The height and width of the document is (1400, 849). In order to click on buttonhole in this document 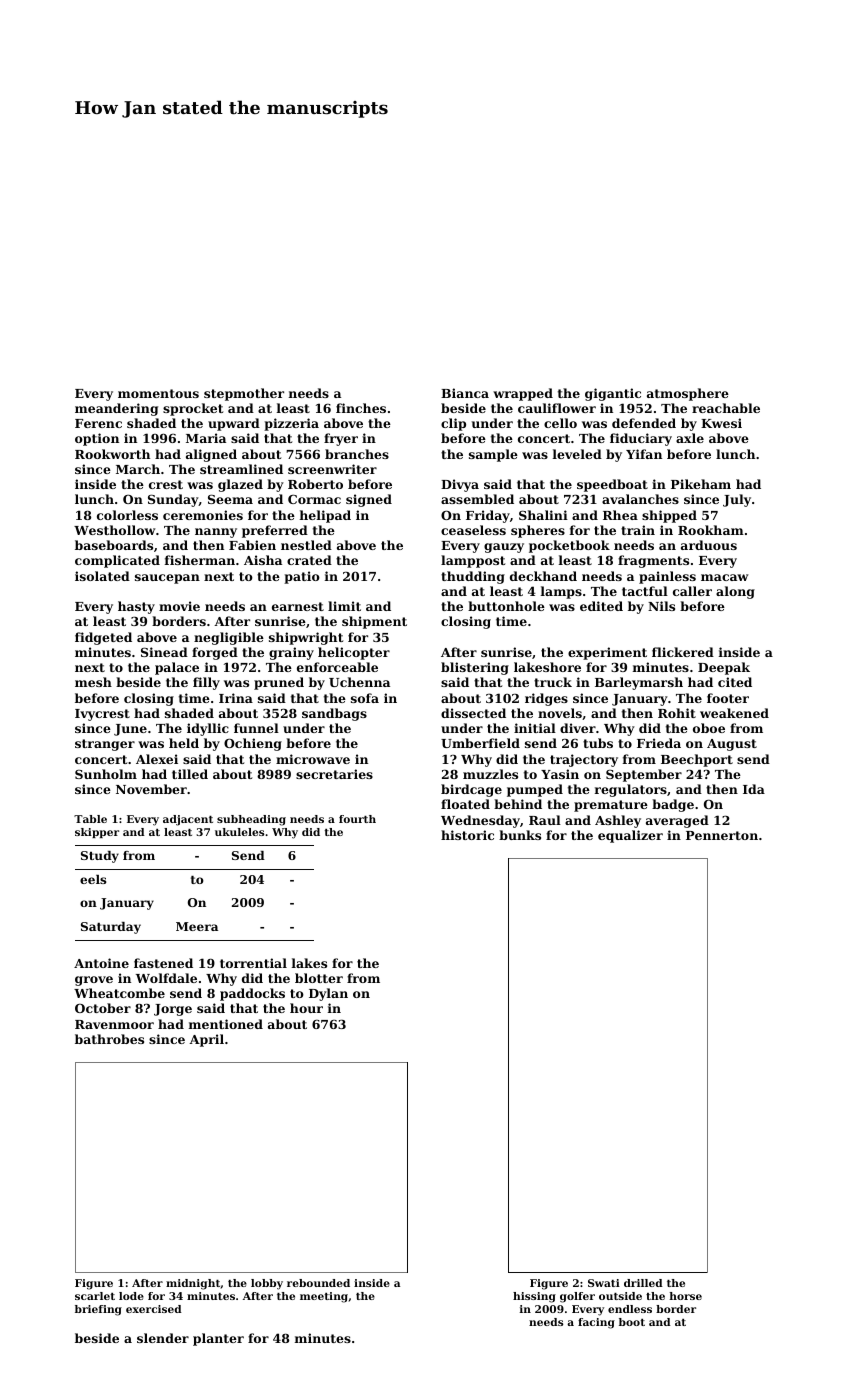, I will do `click(506, 606)`.
